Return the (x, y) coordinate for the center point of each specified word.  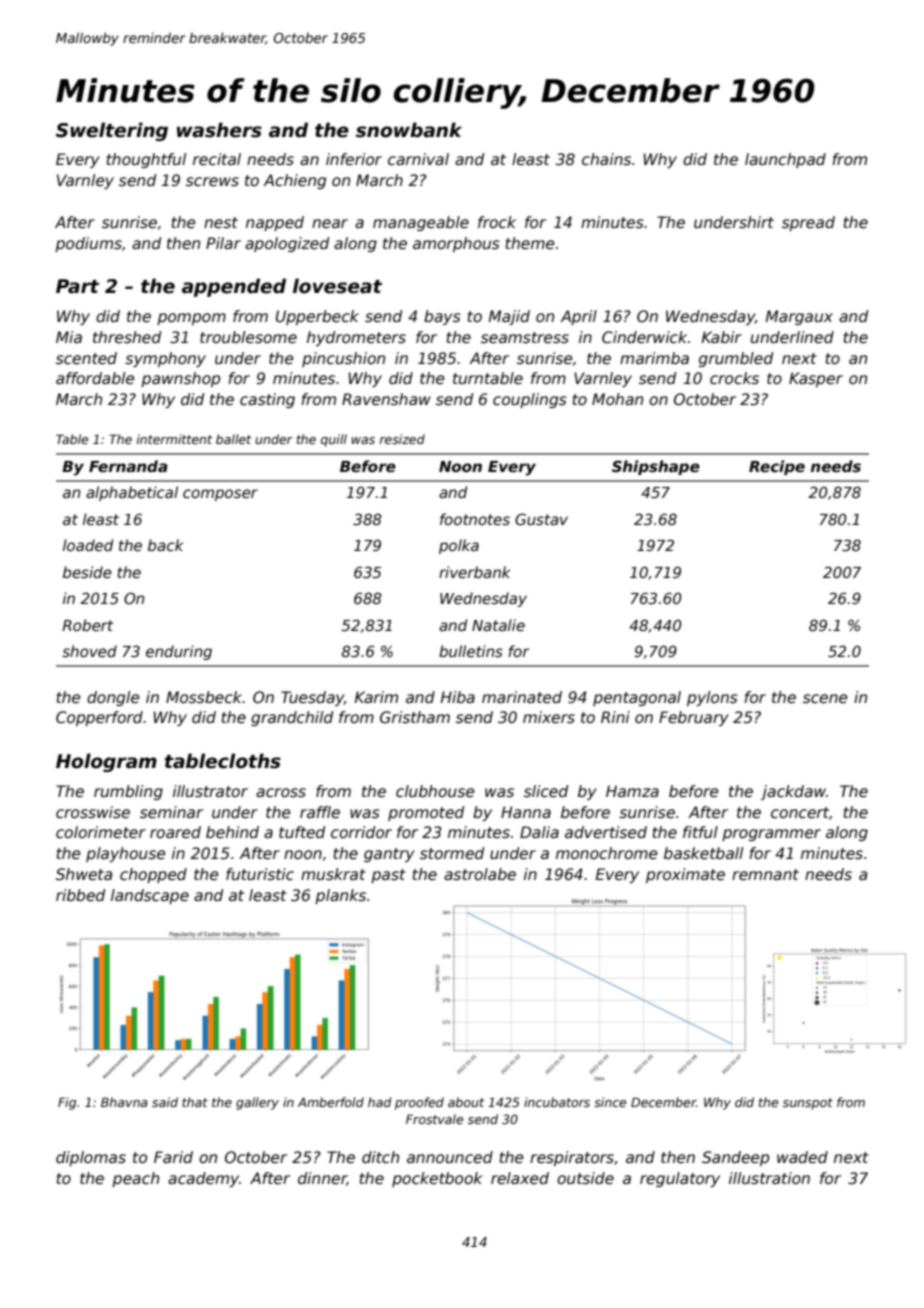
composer (220, 495)
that (195, 1102)
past (388, 876)
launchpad (785, 160)
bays (442, 317)
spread (808, 223)
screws (212, 182)
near (330, 223)
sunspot (808, 1104)
